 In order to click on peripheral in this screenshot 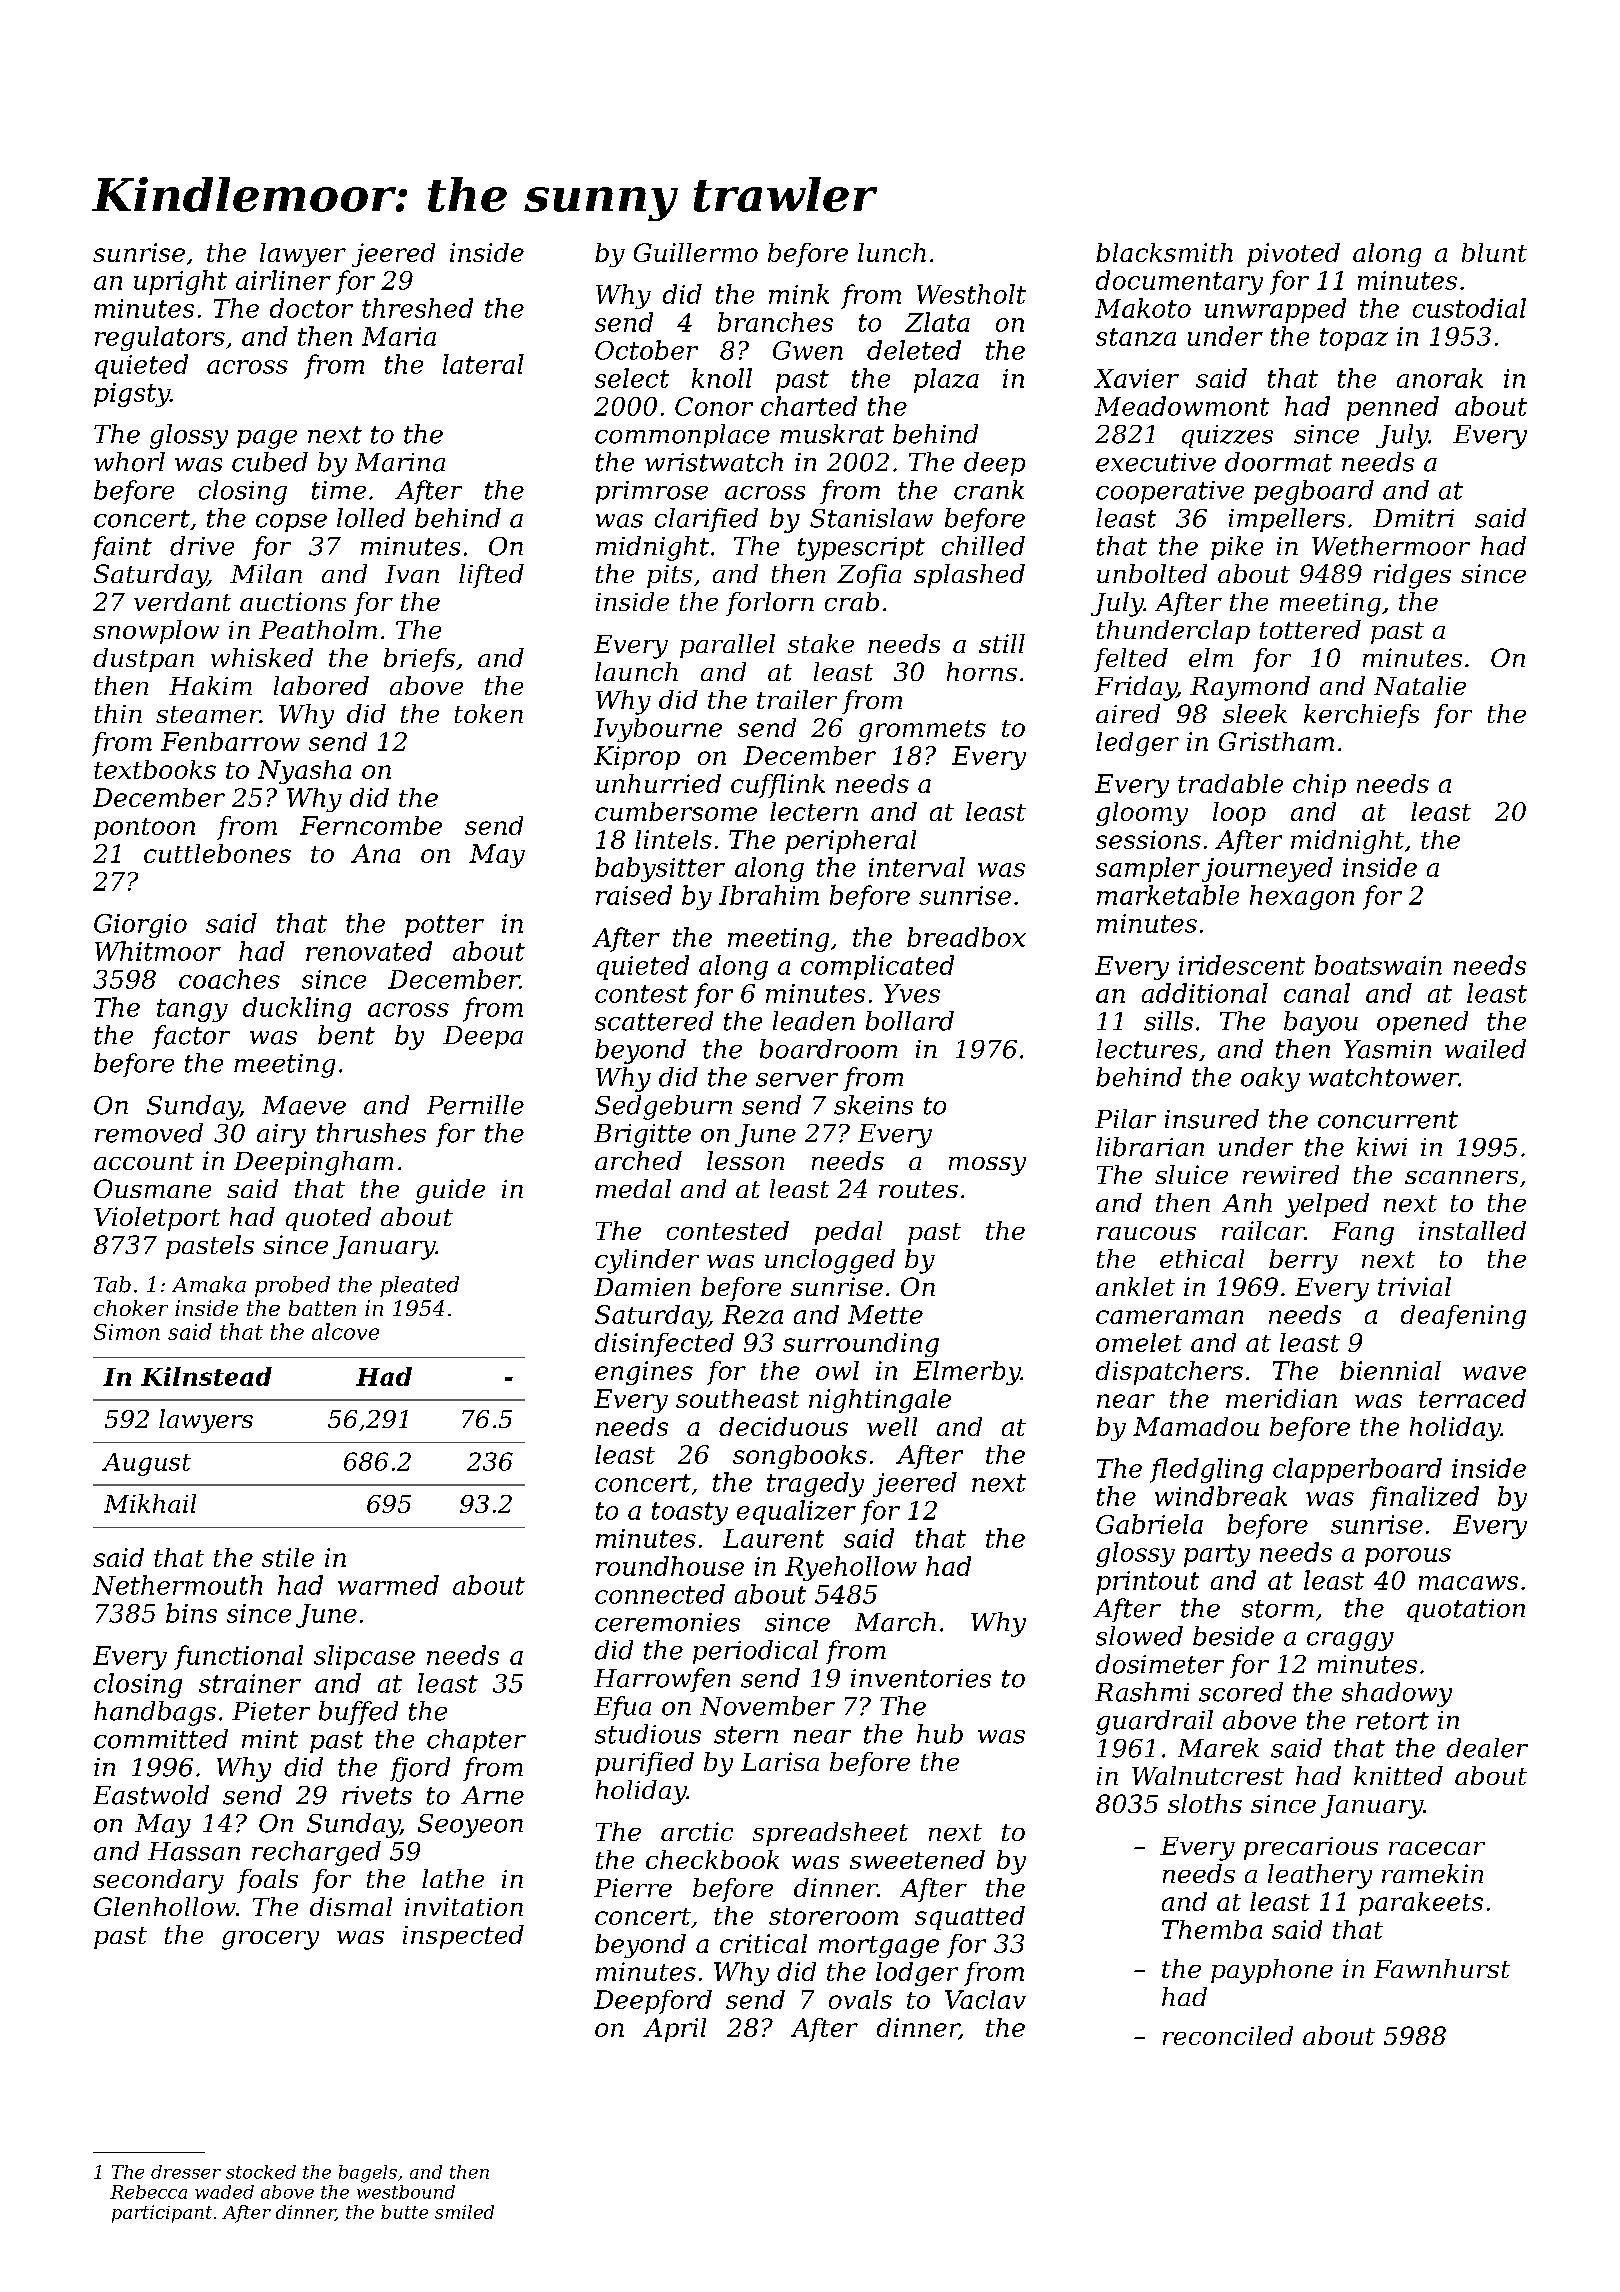, I will do `click(850, 842)`.
